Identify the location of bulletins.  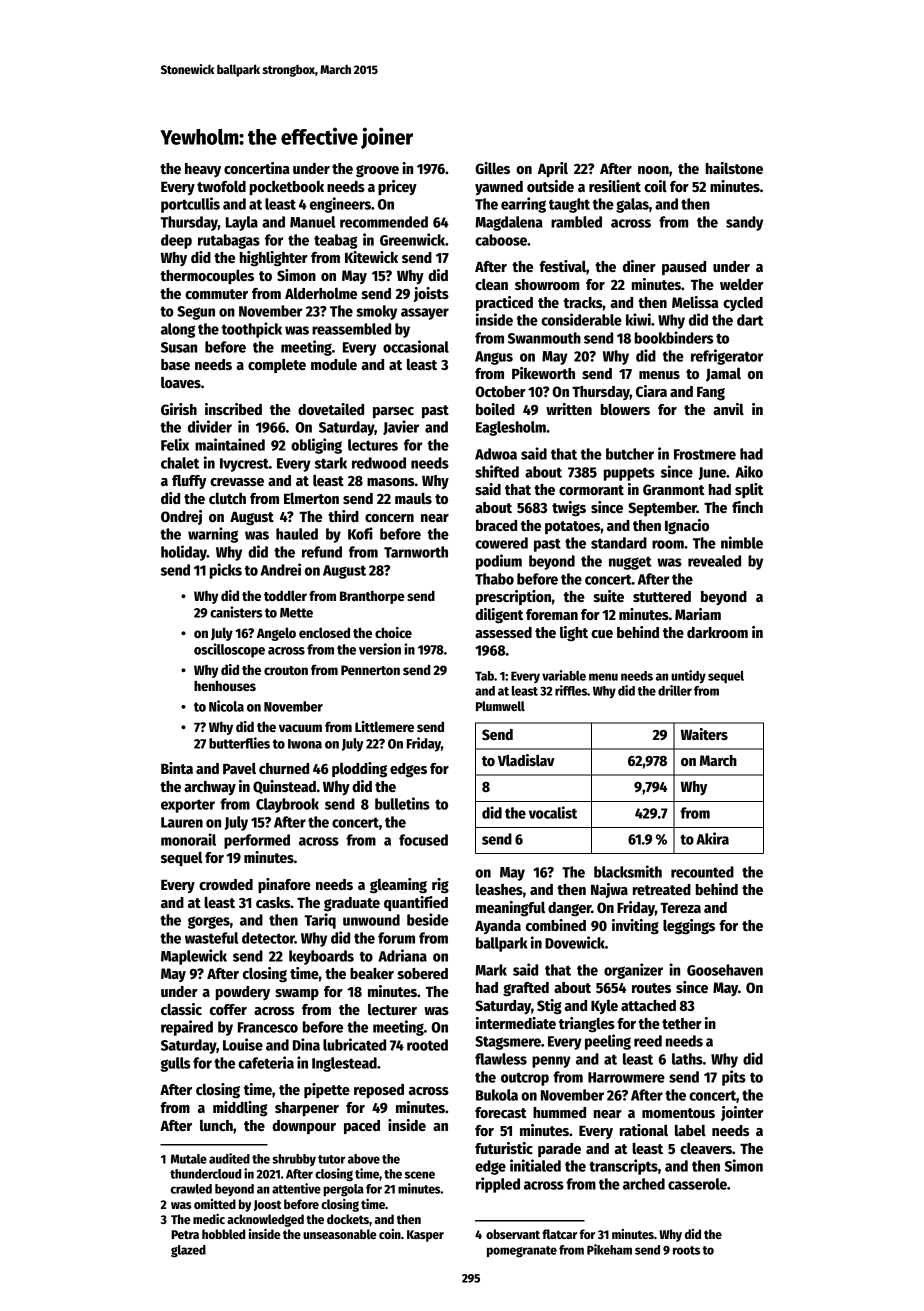
(402, 803).
